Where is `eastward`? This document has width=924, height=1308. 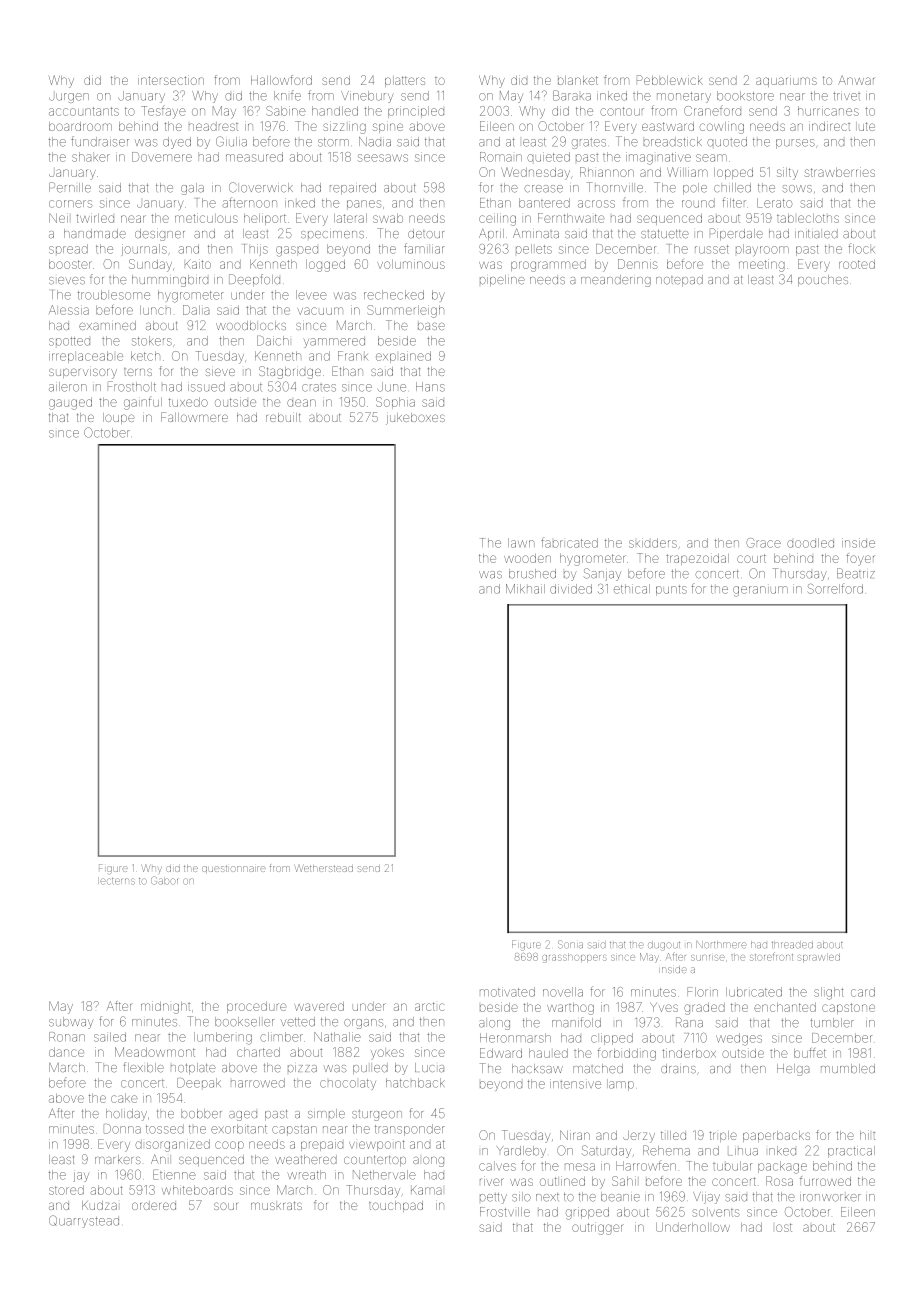 eastward is located at coordinates (668, 126).
